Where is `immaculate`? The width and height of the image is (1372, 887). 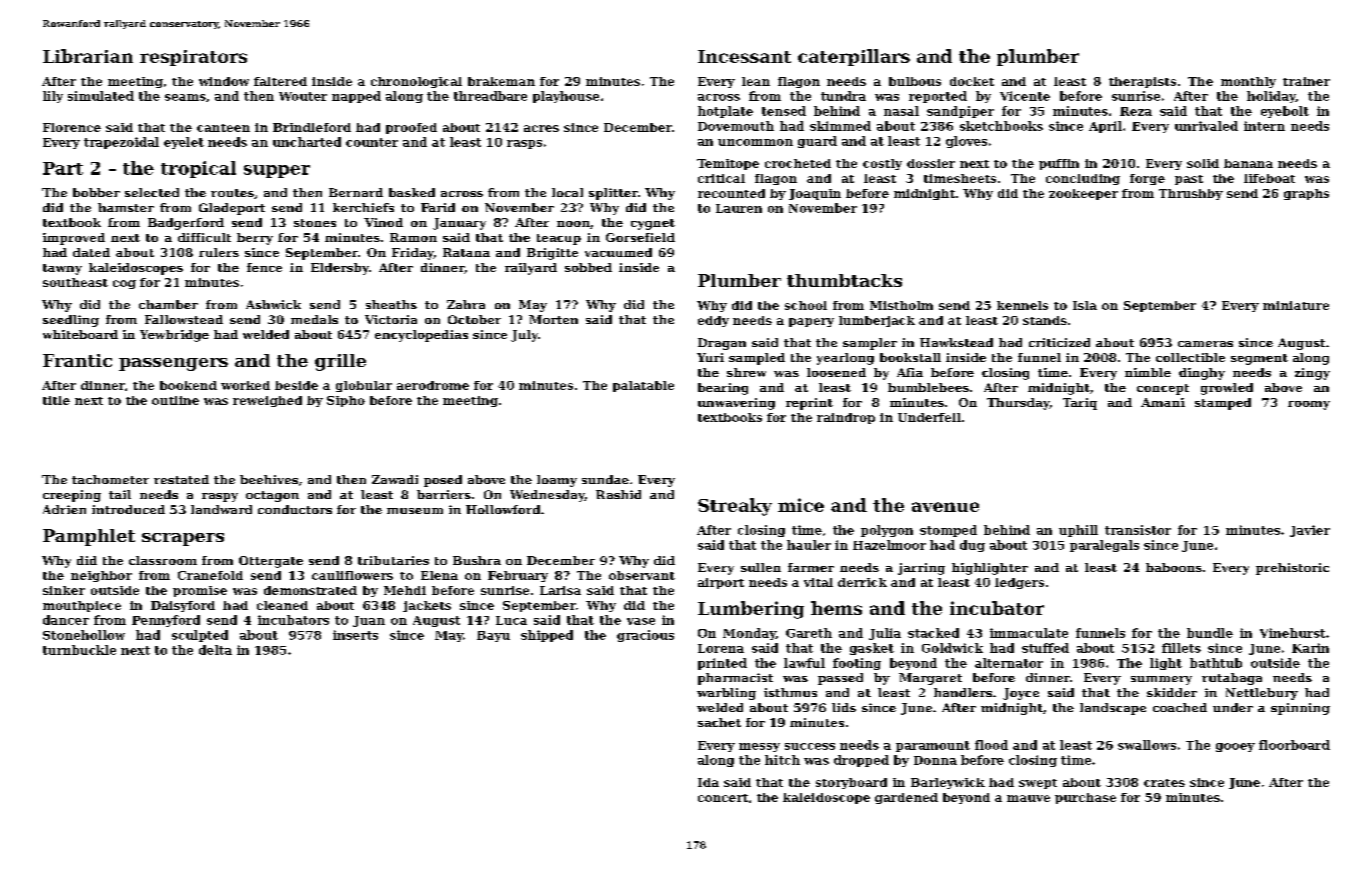 immaculate is located at coordinates (1029, 633).
